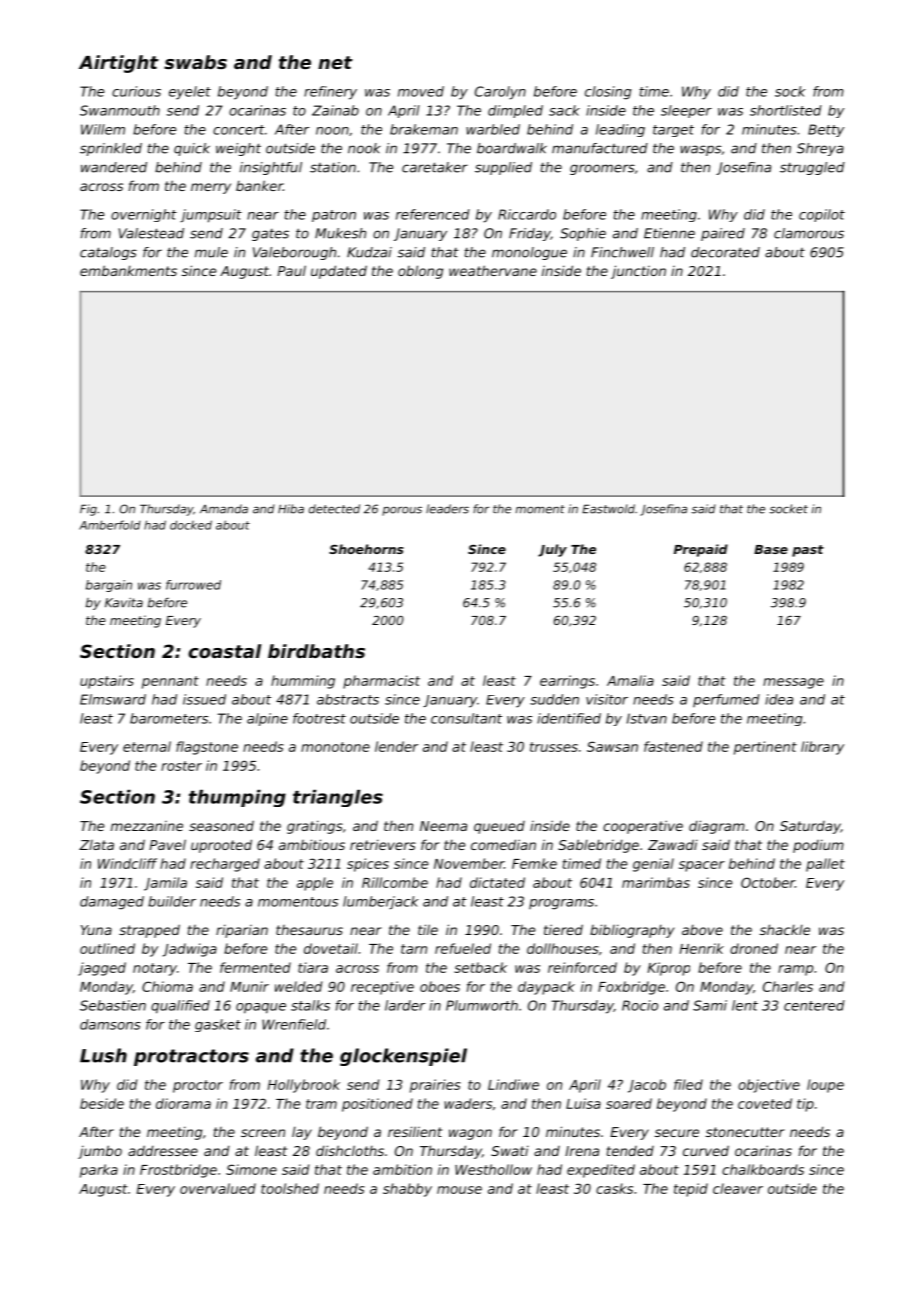  Describe the element at coordinates (500, 93) in the screenshot. I see `Carolyn` at that location.
